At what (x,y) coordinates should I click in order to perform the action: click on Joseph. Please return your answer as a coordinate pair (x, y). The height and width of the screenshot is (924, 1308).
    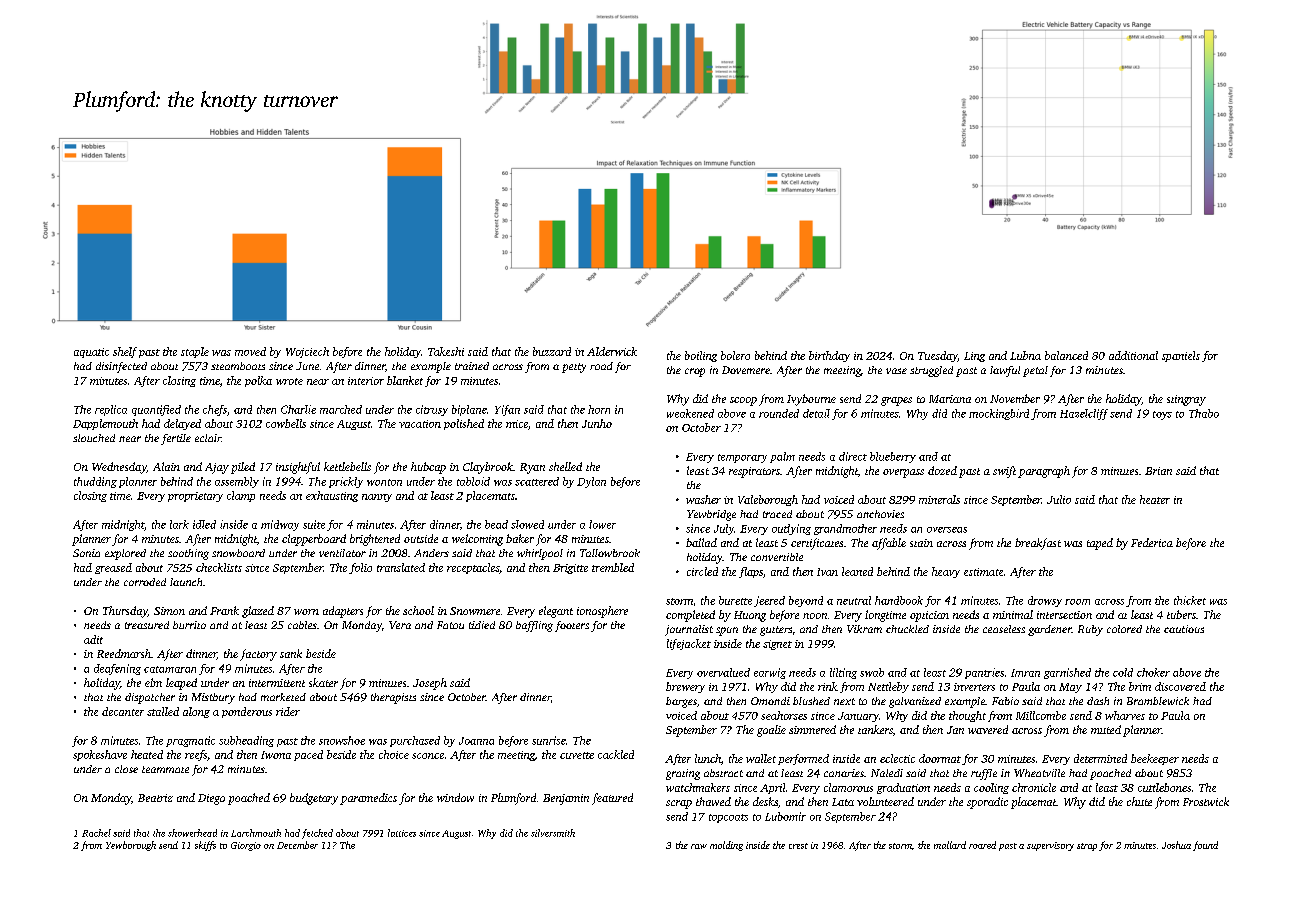
    Looking at the image, I should click on (430, 684).
